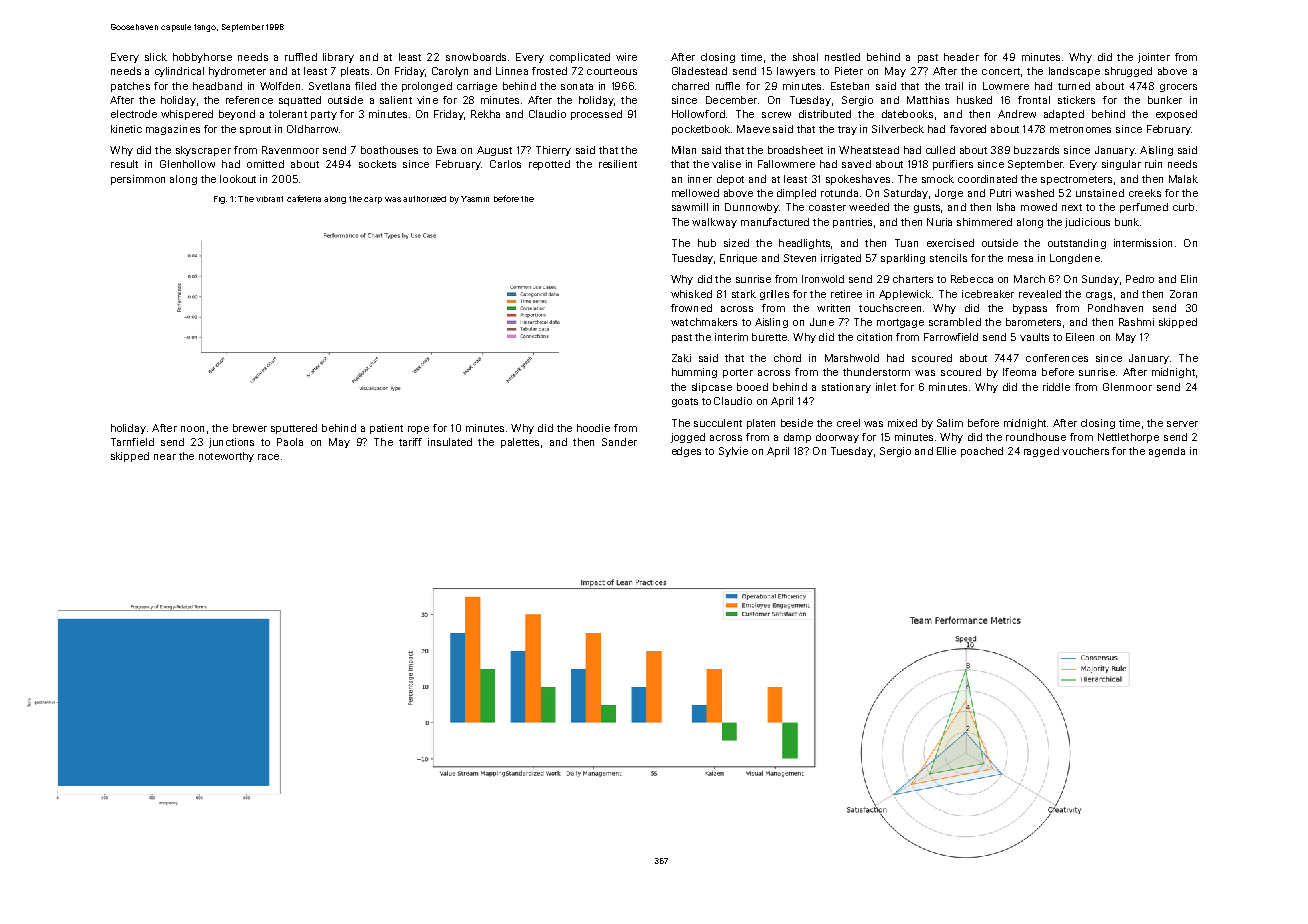  What do you see at coordinates (1080, 337) in the image?
I see `Eileen` at bounding box center [1080, 337].
